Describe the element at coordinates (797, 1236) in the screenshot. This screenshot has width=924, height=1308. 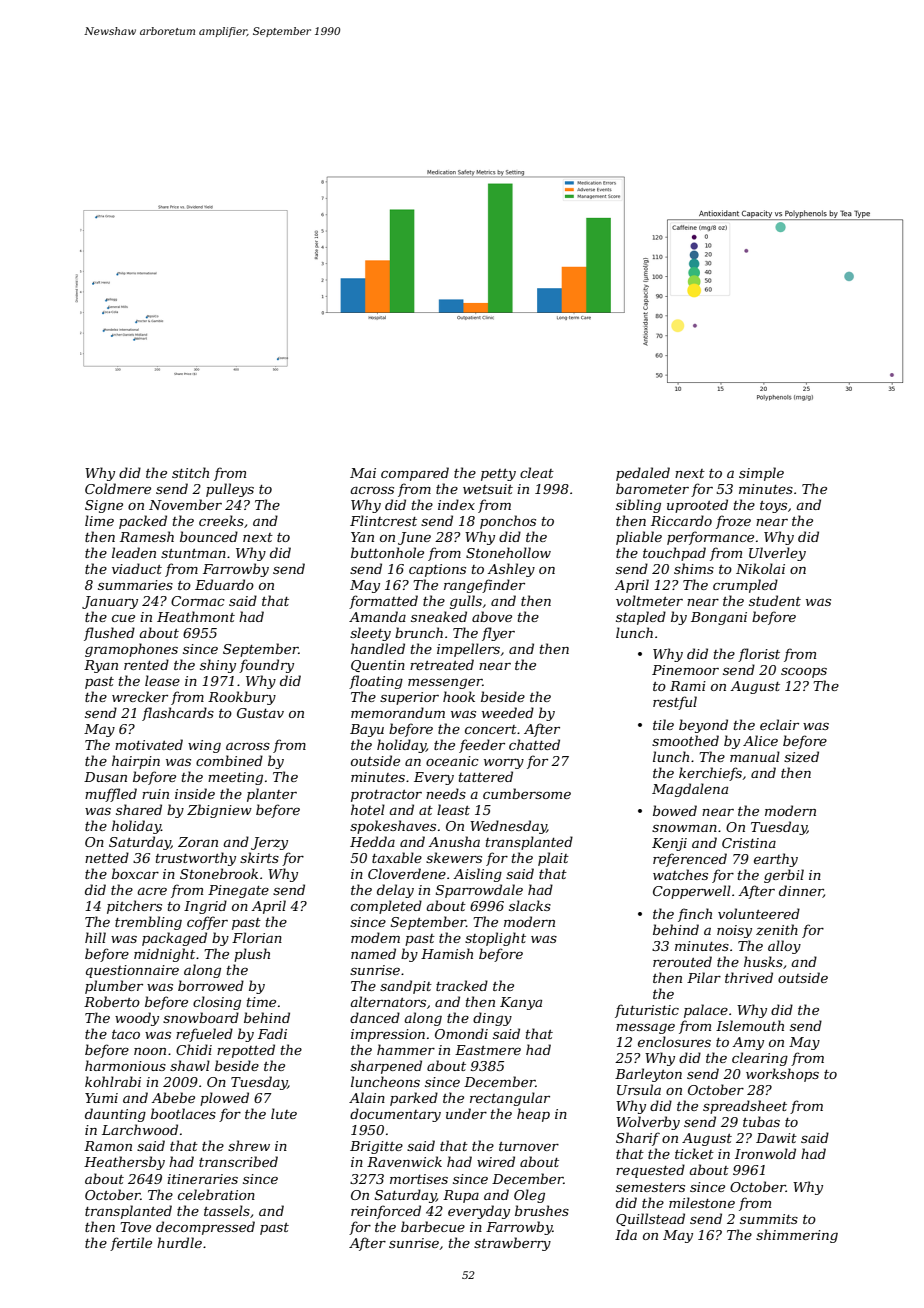
I see `shimmering` at that location.
